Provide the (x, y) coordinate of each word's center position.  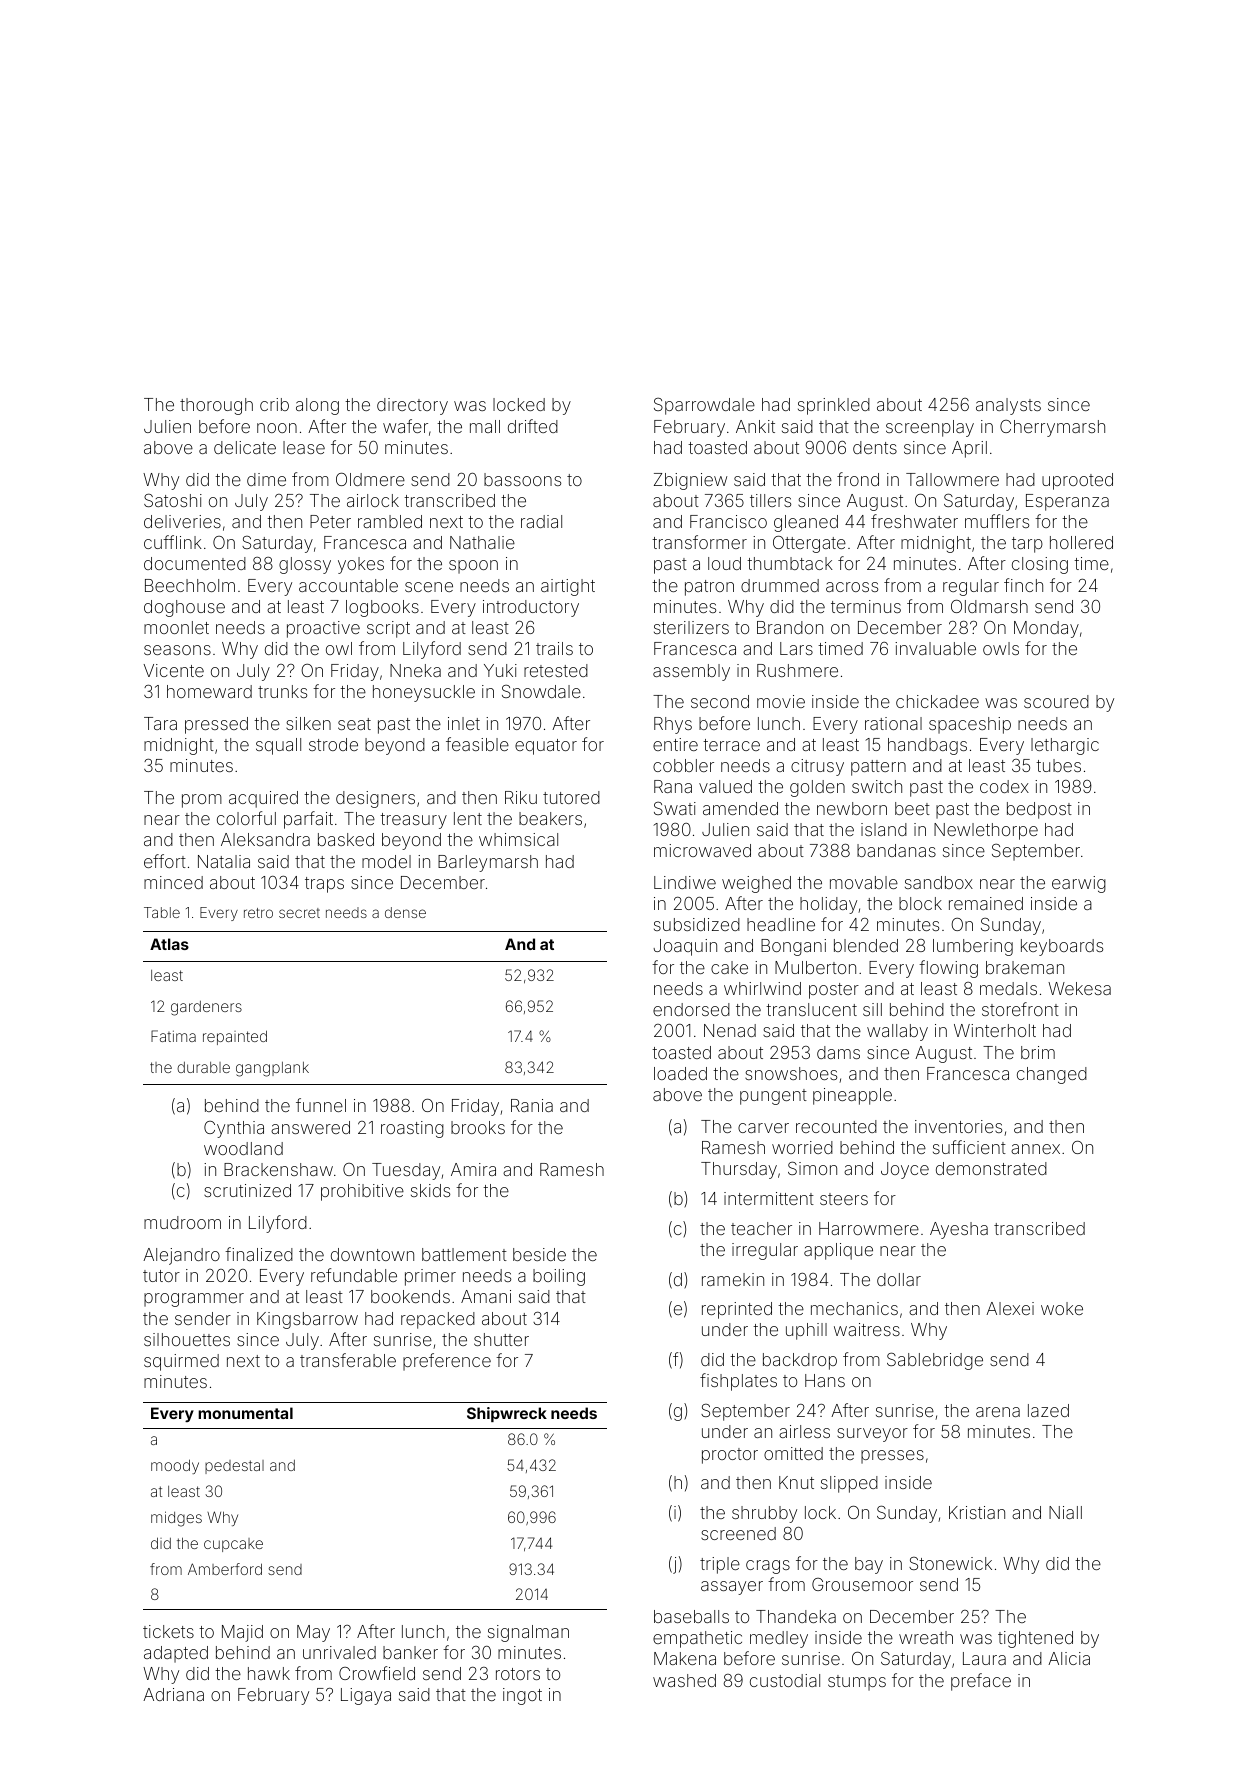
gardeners (206, 1008)
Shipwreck (507, 1414)
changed (1052, 1075)
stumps (857, 1683)
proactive (323, 629)
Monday (1046, 629)
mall (485, 426)
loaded (680, 1073)
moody (175, 1466)
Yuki (500, 670)
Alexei (1010, 1308)
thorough (216, 406)
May (313, 1633)
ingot (522, 1696)
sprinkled (834, 406)
